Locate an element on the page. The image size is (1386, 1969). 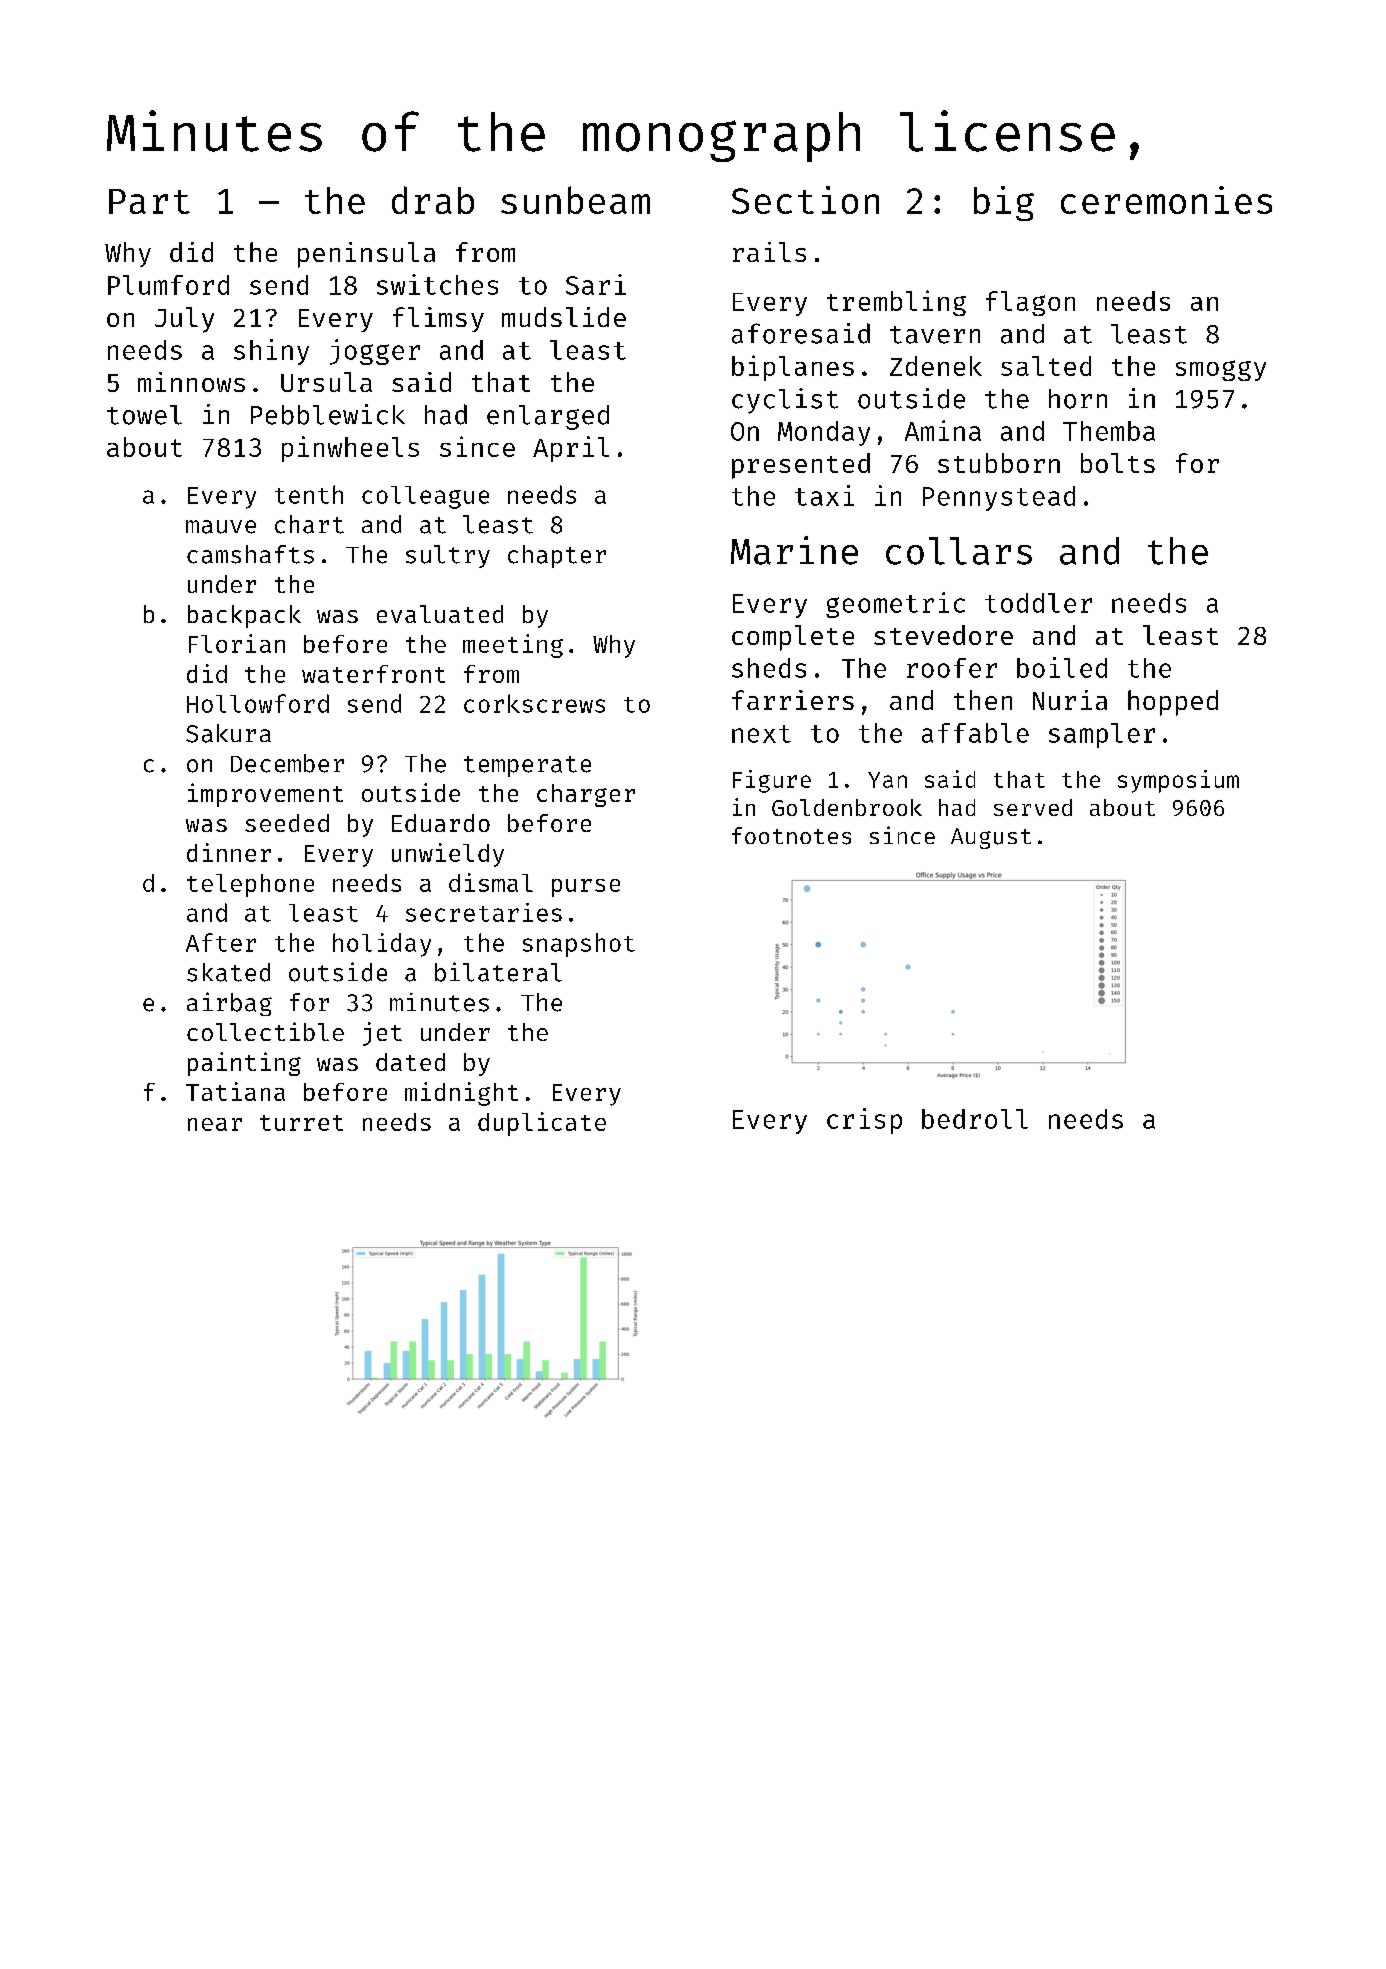
minnows is located at coordinates (191, 382).
